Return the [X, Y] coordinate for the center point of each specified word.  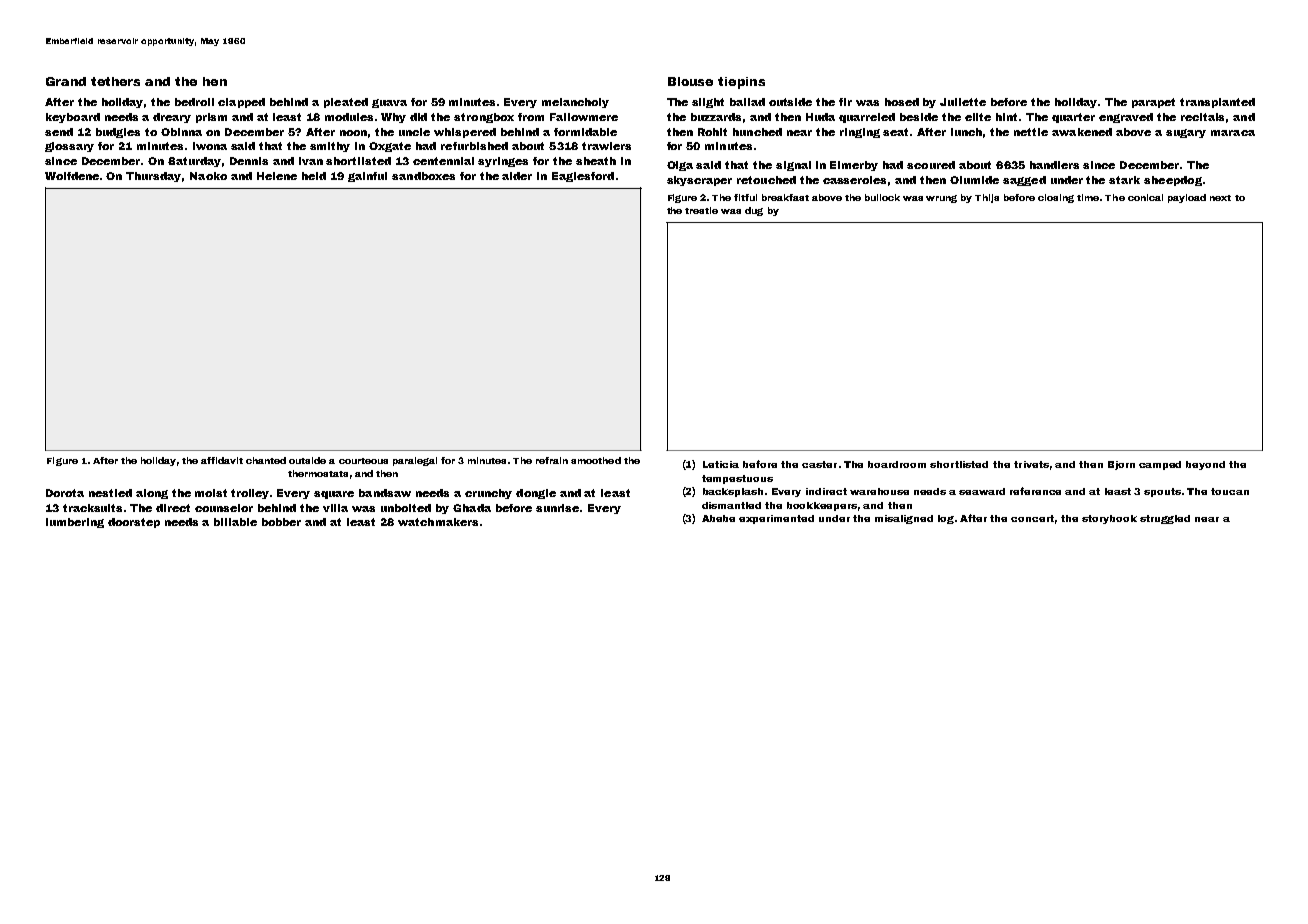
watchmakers [438, 522]
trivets [1031, 464]
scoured [931, 165]
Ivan [311, 161]
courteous [363, 461]
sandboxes [423, 176]
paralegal [415, 461]
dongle [536, 494]
